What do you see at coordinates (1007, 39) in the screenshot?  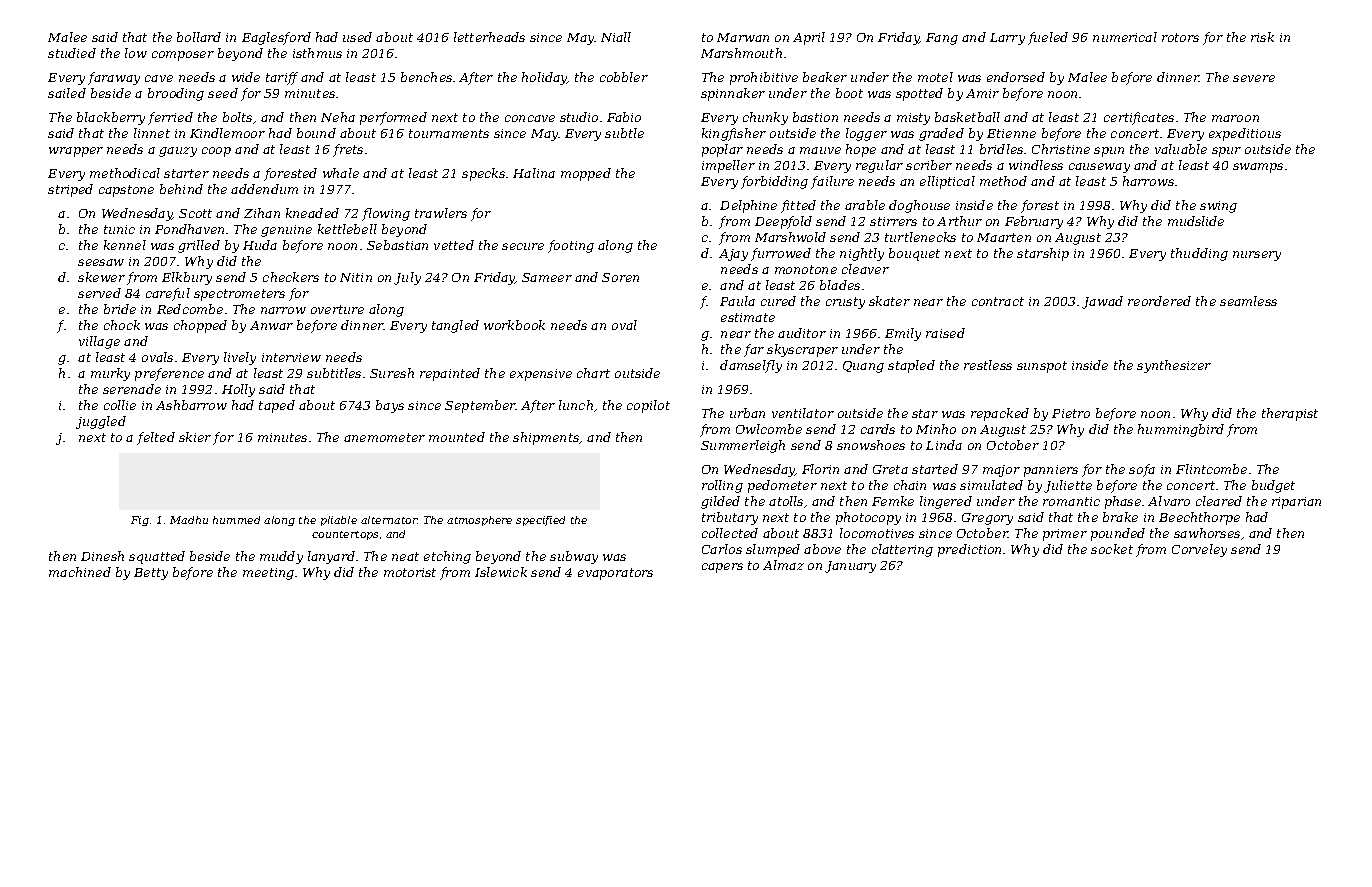 I see `Larry` at bounding box center [1007, 39].
